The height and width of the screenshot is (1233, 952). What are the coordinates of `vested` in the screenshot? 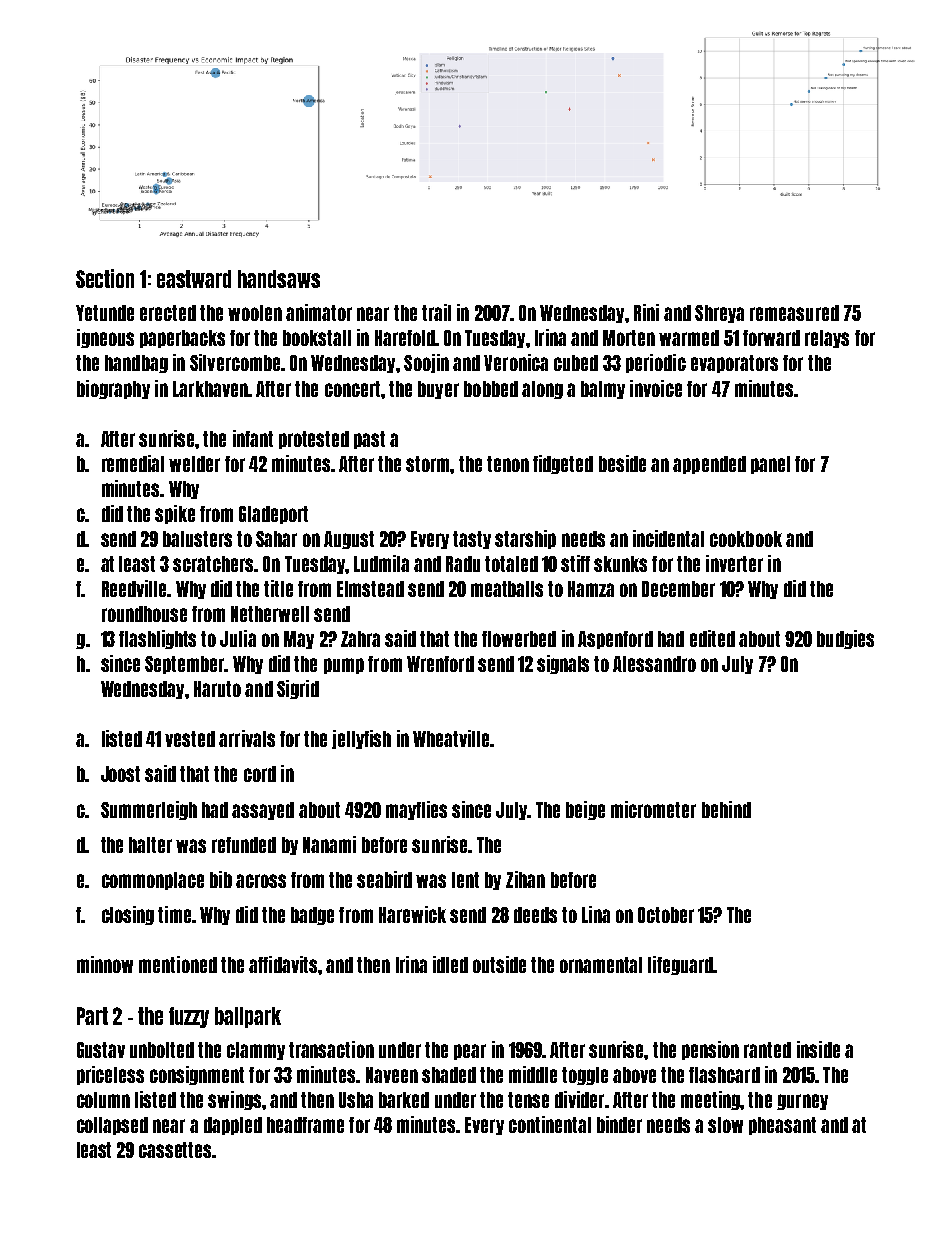 It's located at (190, 739).
